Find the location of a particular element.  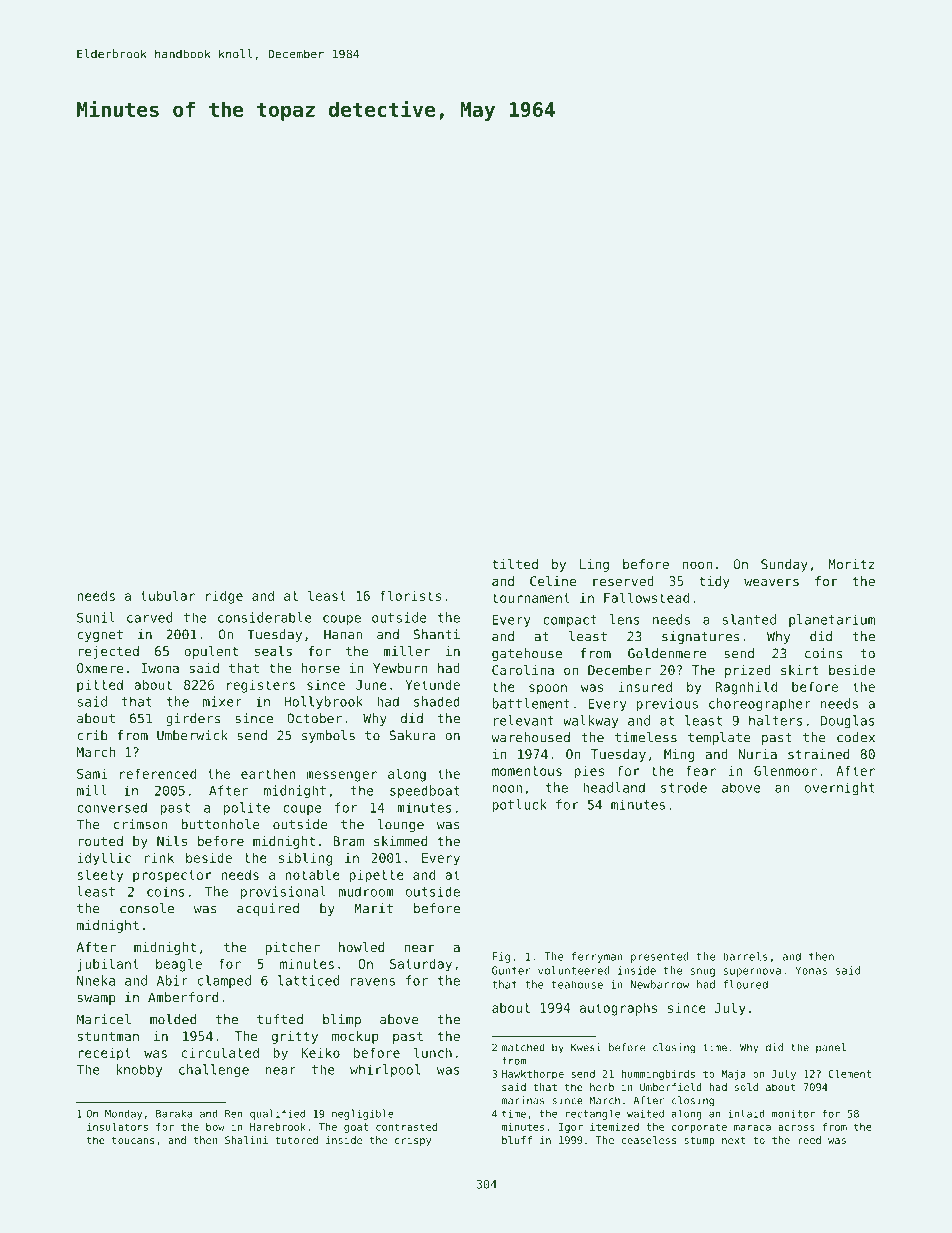

toucans is located at coordinates (133, 1140).
